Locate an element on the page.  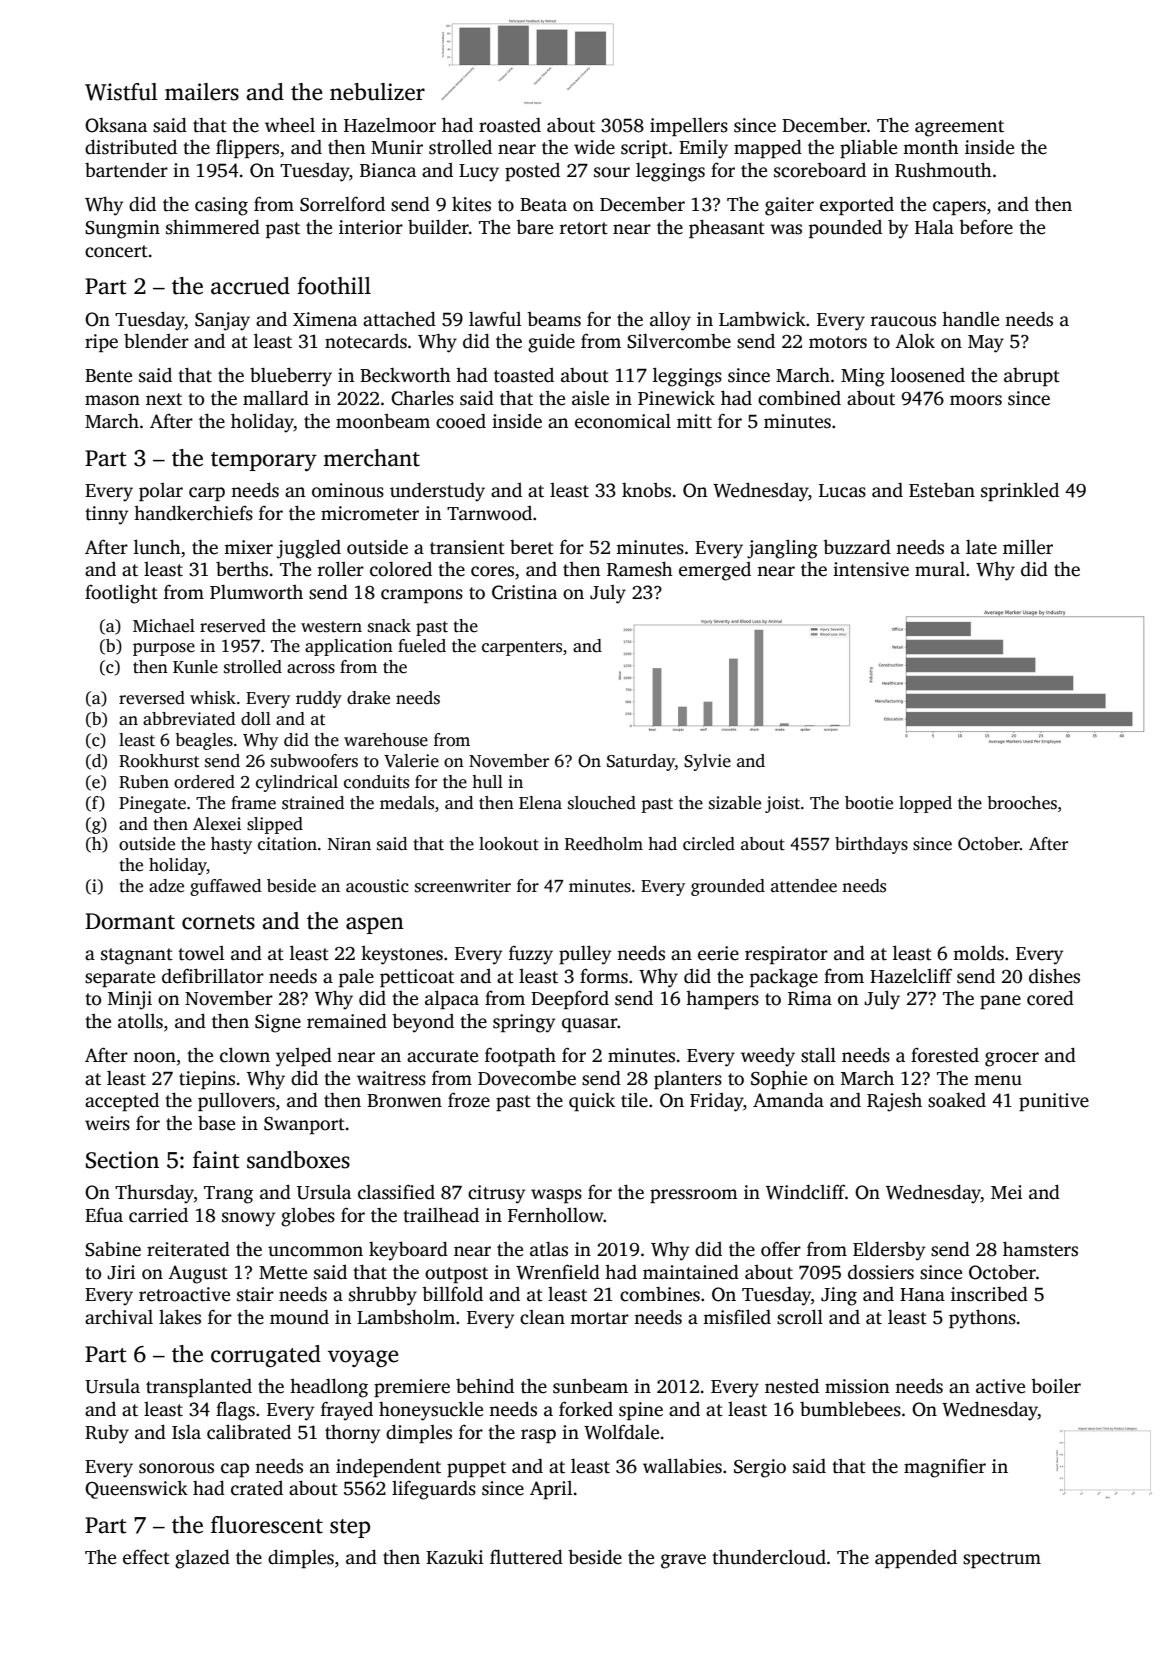
circled is located at coordinates (709, 844).
